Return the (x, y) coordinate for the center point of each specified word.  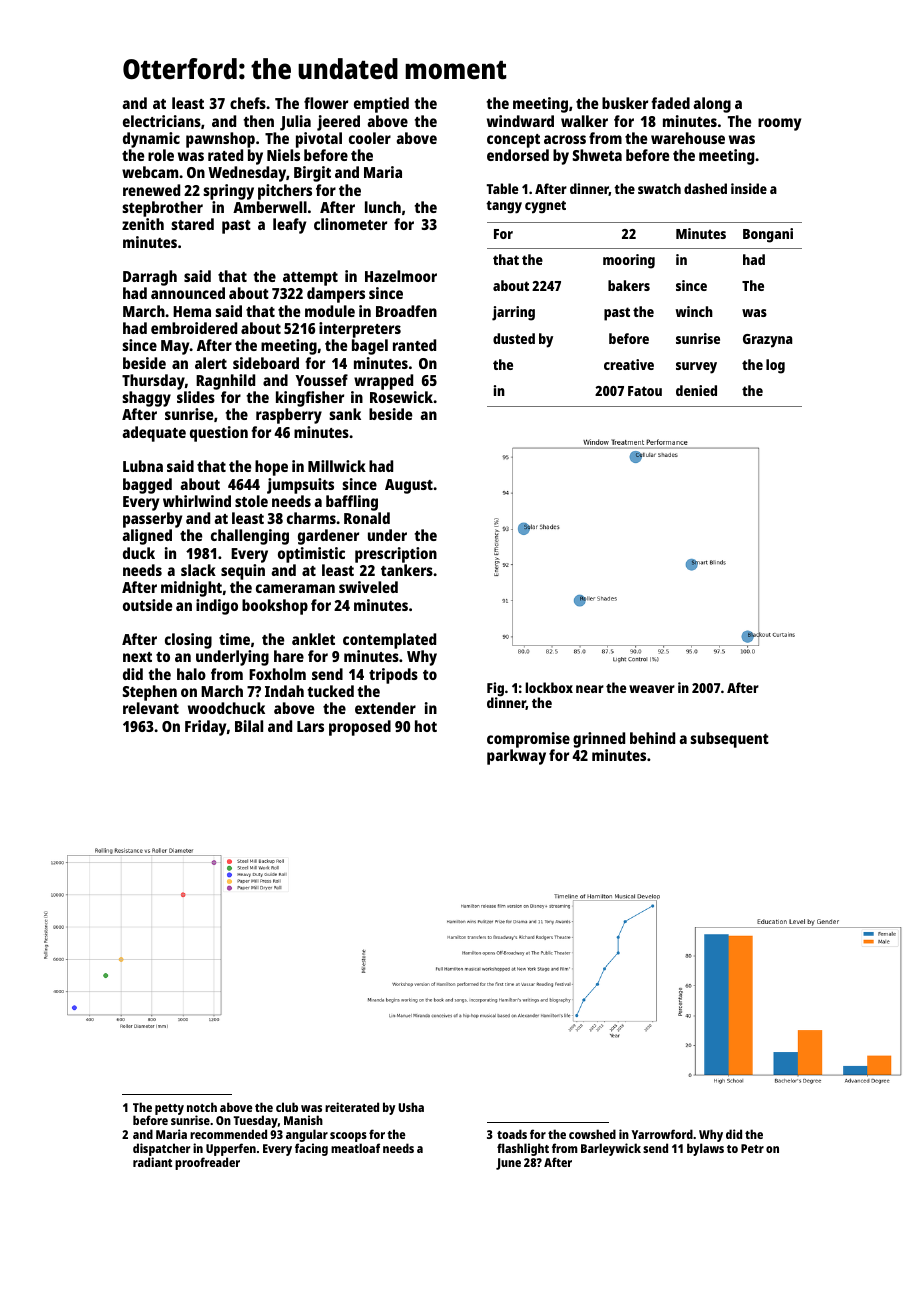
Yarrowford (662, 1134)
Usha (411, 1107)
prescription (396, 555)
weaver (652, 689)
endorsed (518, 155)
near (590, 689)
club (287, 1107)
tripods (393, 676)
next (137, 657)
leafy (289, 226)
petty (169, 1109)
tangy (504, 207)
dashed (705, 188)
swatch (659, 188)
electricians (162, 121)
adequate (154, 434)
